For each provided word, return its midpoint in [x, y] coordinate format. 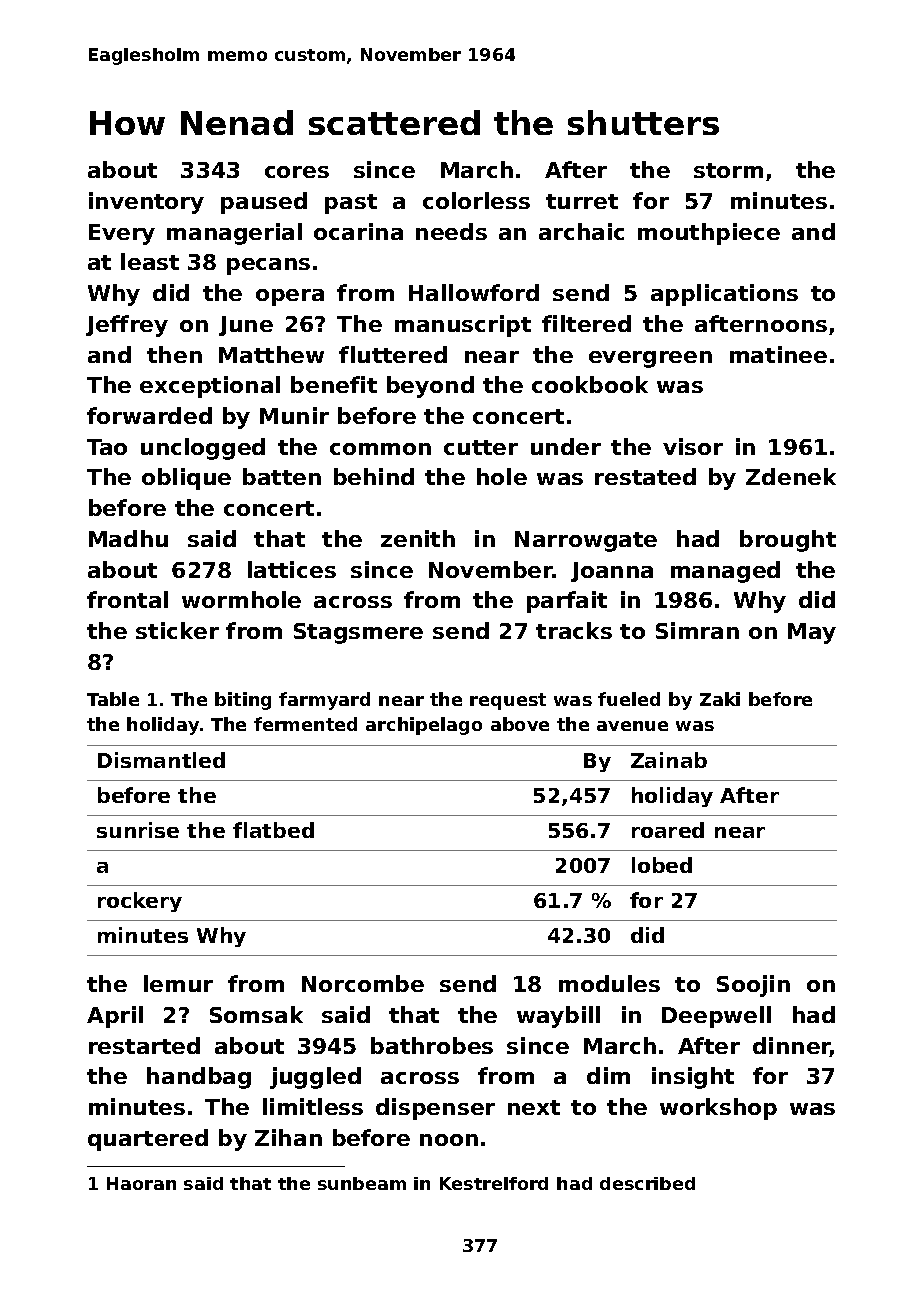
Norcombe [363, 983]
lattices [292, 569]
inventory [146, 203]
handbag [199, 1078]
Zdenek [791, 476]
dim [608, 1075]
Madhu [128, 538]
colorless [476, 200]
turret [582, 201]
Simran [697, 630]
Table [113, 699]
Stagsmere [358, 633]
